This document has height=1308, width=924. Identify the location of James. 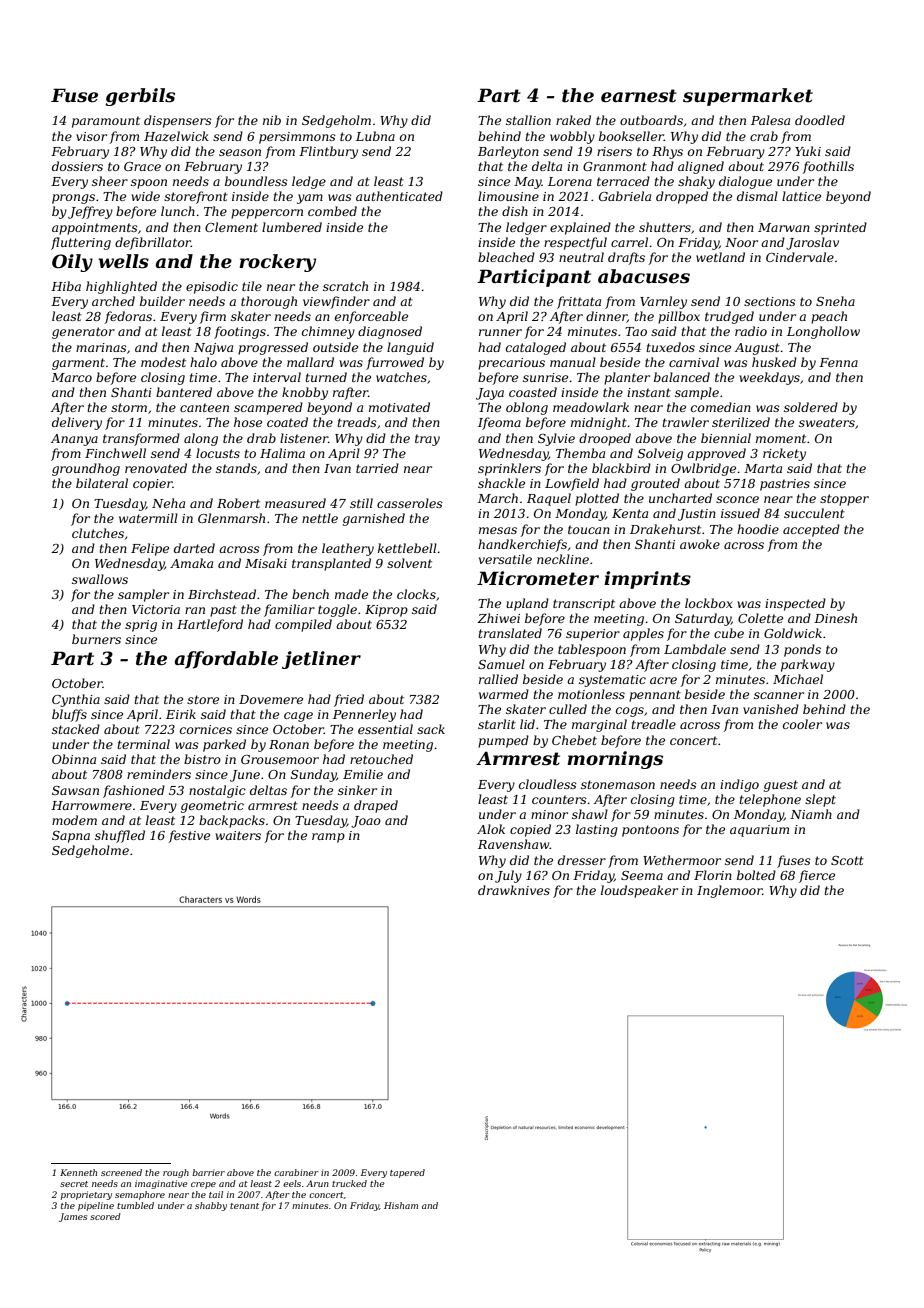
(73, 1217).
